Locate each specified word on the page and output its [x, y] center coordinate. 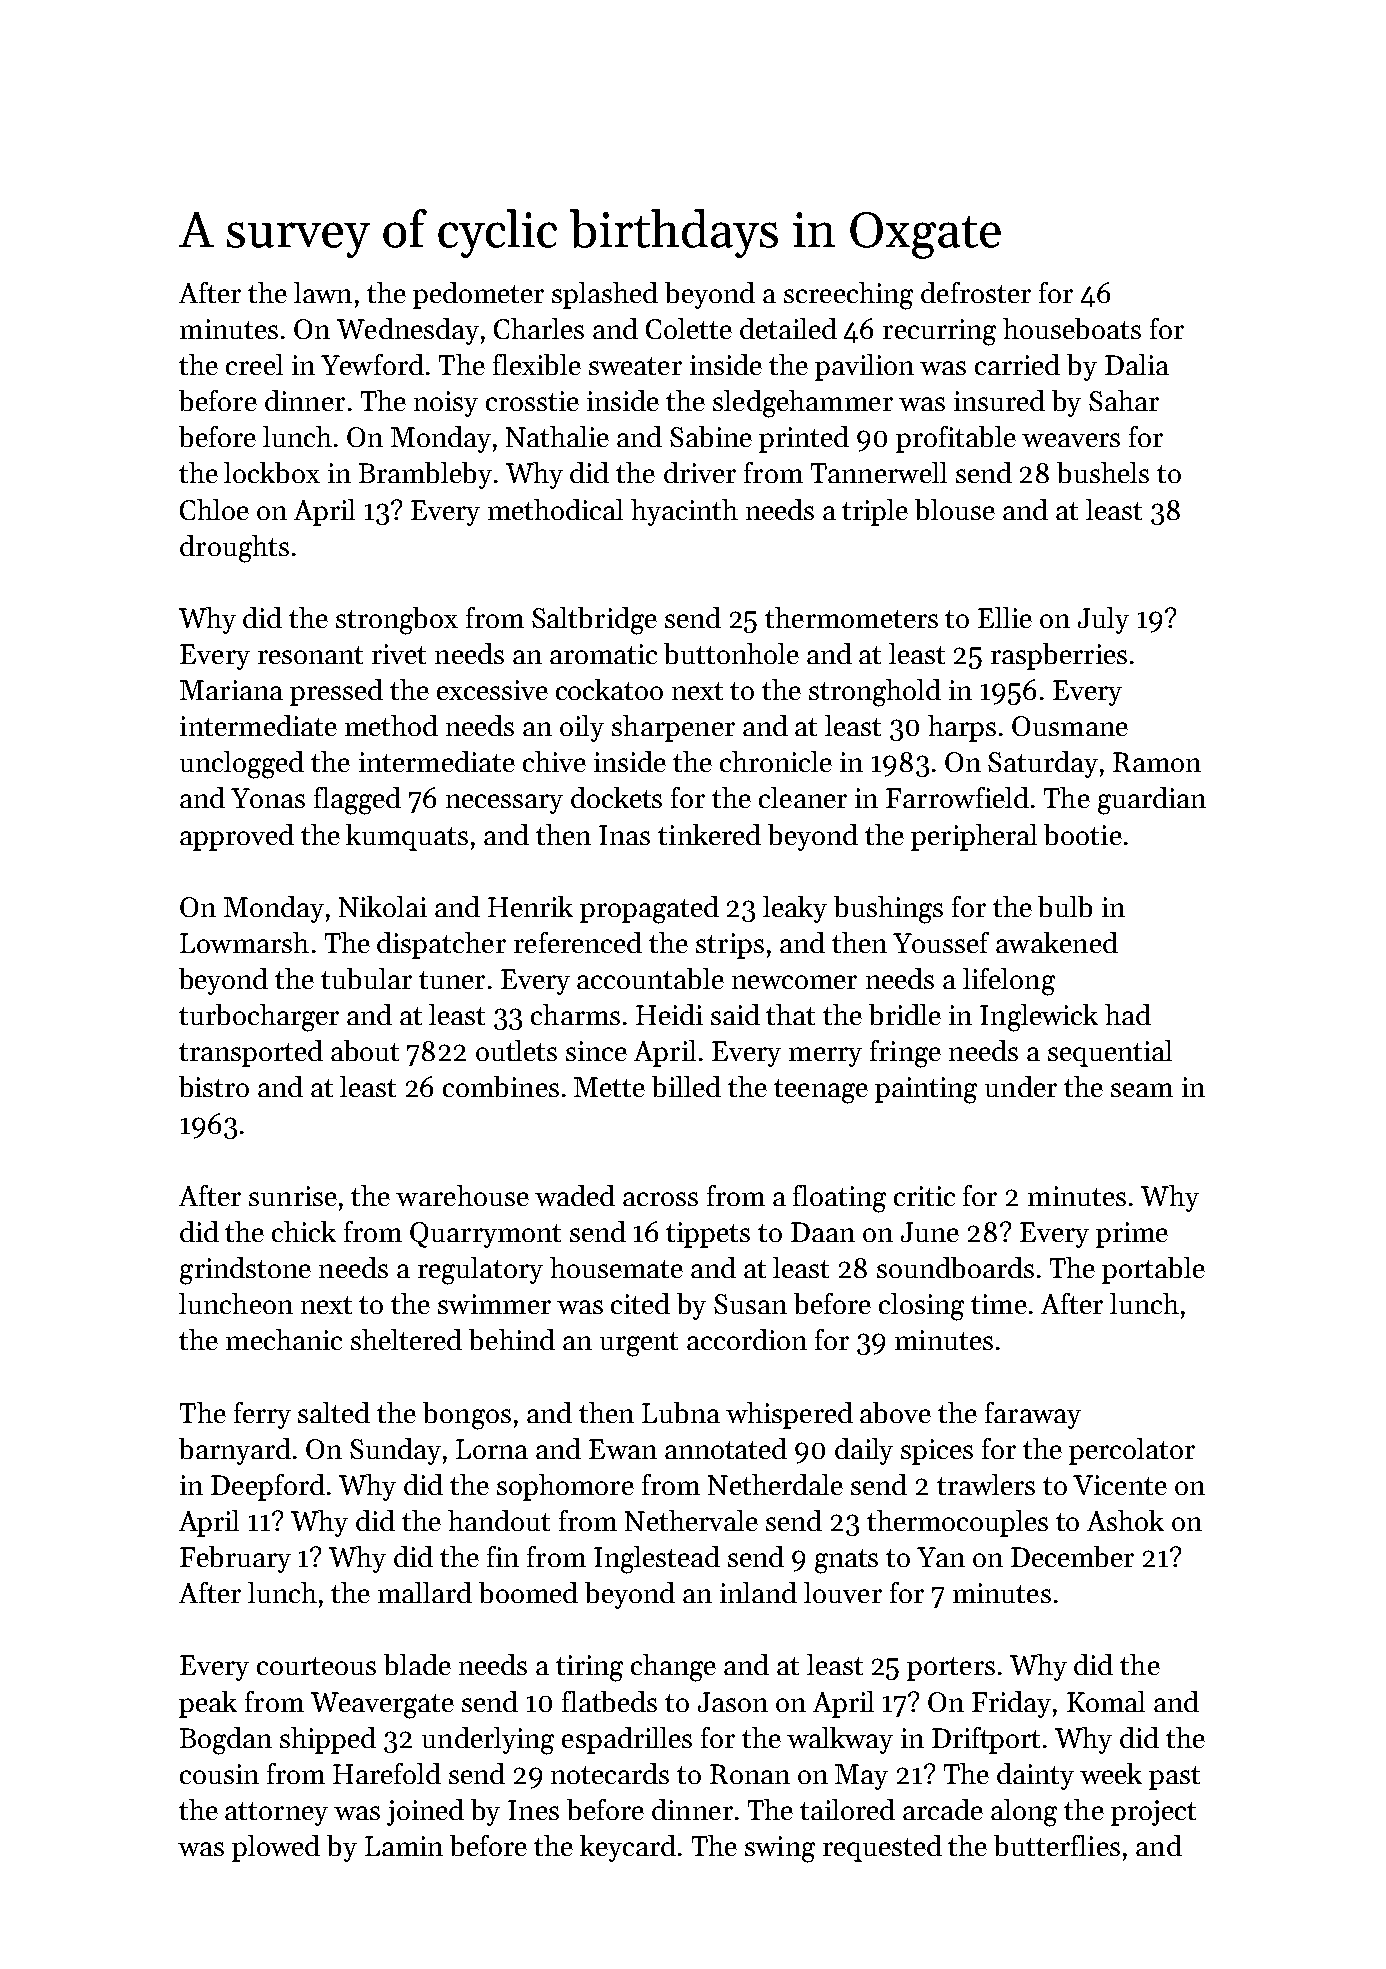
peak [208, 1704]
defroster [976, 292]
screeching [848, 296]
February [235, 1559]
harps [962, 728]
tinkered [709, 834]
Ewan [623, 1449]
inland [758, 1592]
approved [237, 837]
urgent [639, 1344]
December [1072, 1556]
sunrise [293, 1196]
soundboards [955, 1267]
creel [254, 364]
